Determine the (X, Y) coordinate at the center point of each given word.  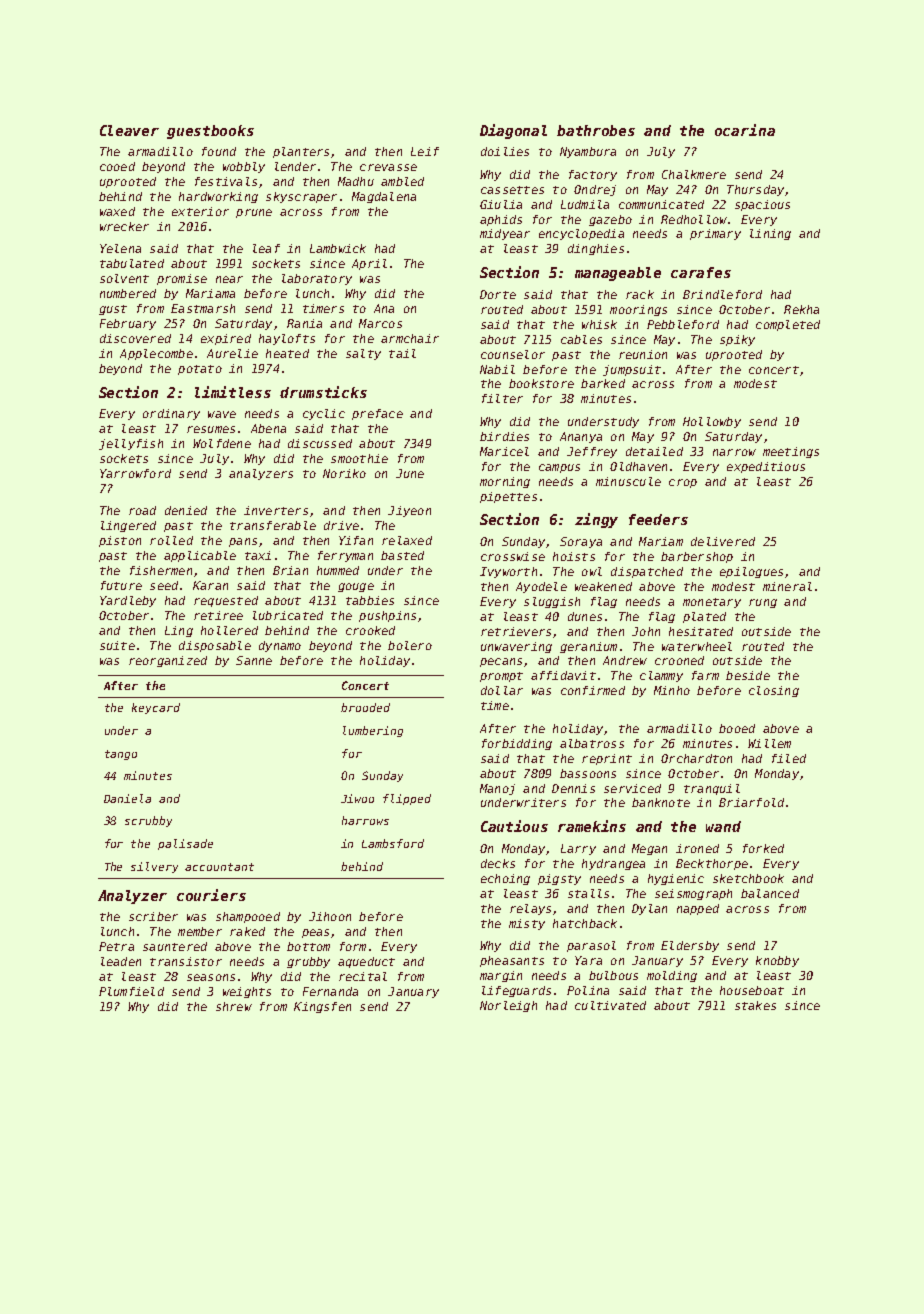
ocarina (745, 130)
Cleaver (129, 130)
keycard (156, 708)
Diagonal (513, 131)
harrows (365, 820)
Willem (769, 743)
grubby (308, 962)
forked (763, 848)
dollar (502, 690)
